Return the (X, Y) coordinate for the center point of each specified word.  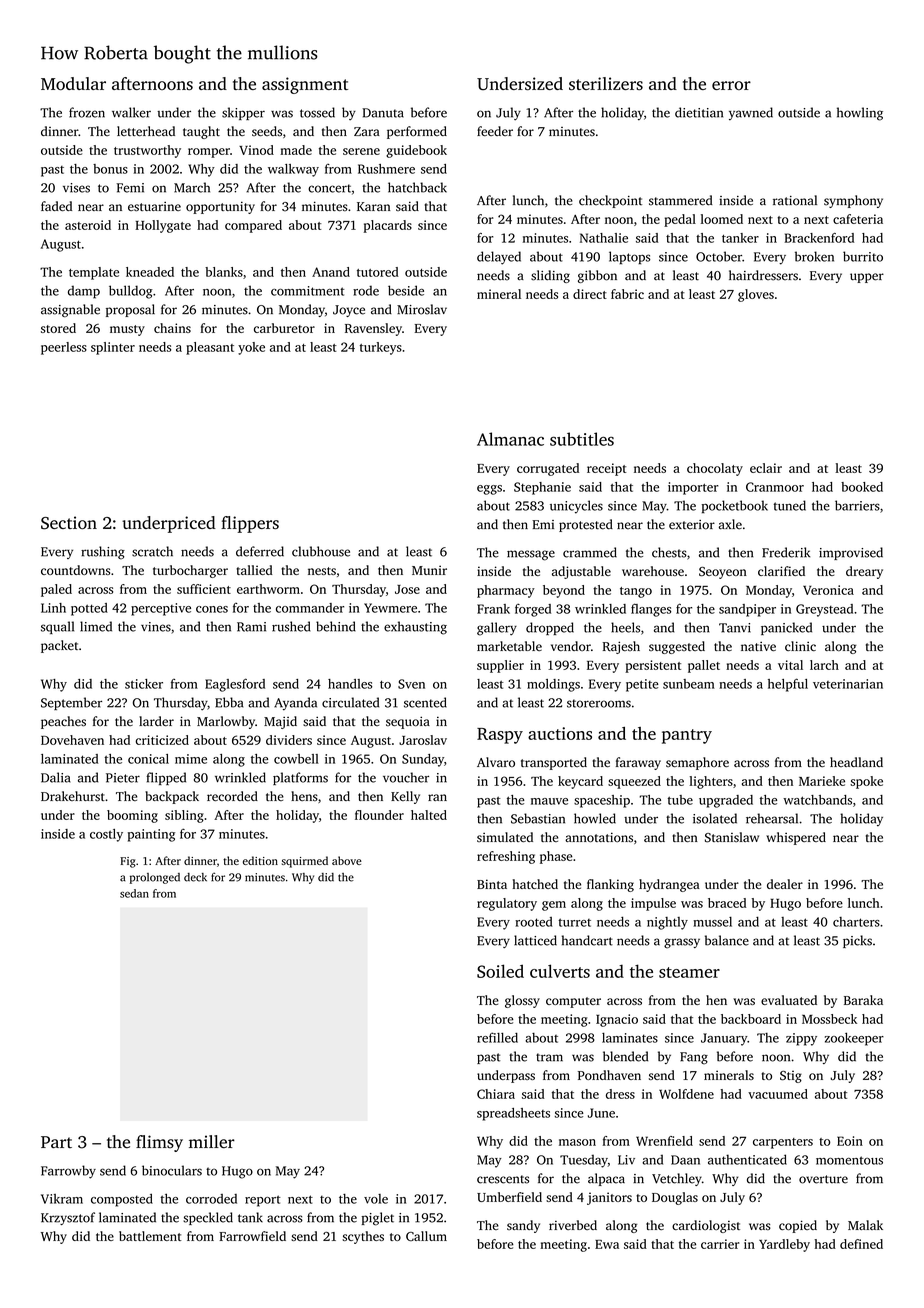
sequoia (408, 722)
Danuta (383, 113)
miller (212, 1142)
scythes (363, 1237)
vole (376, 1199)
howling (860, 114)
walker (131, 112)
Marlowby (226, 722)
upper (867, 278)
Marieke (822, 781)
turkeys (381, 348)
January (724, 1039)
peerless (64, 348)
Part (56, 1142)
